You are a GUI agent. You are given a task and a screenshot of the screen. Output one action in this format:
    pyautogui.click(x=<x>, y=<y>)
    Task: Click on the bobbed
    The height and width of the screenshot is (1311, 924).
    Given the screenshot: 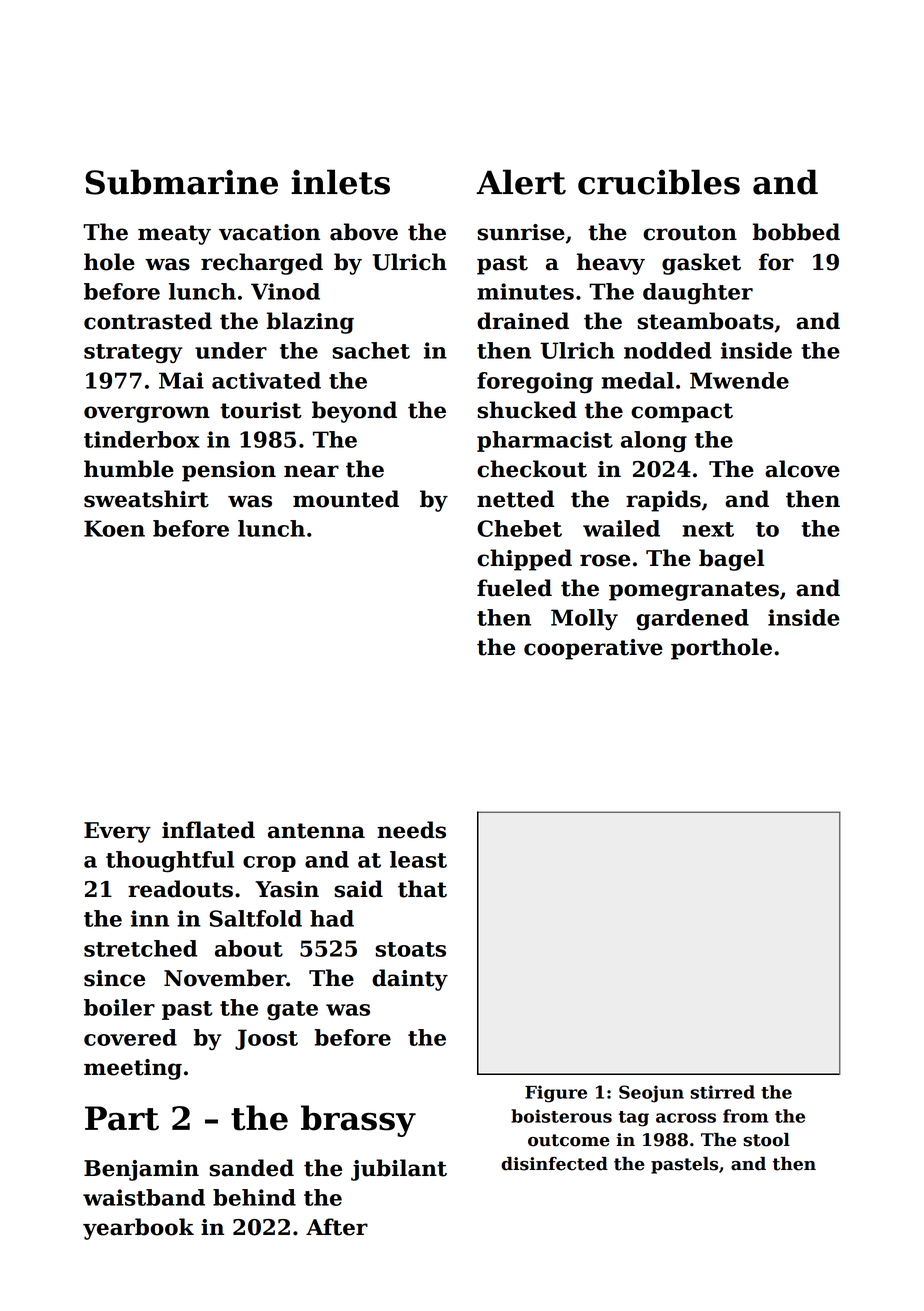 What is the action you would take?
    pyautogui.click(x=796, y=232)
